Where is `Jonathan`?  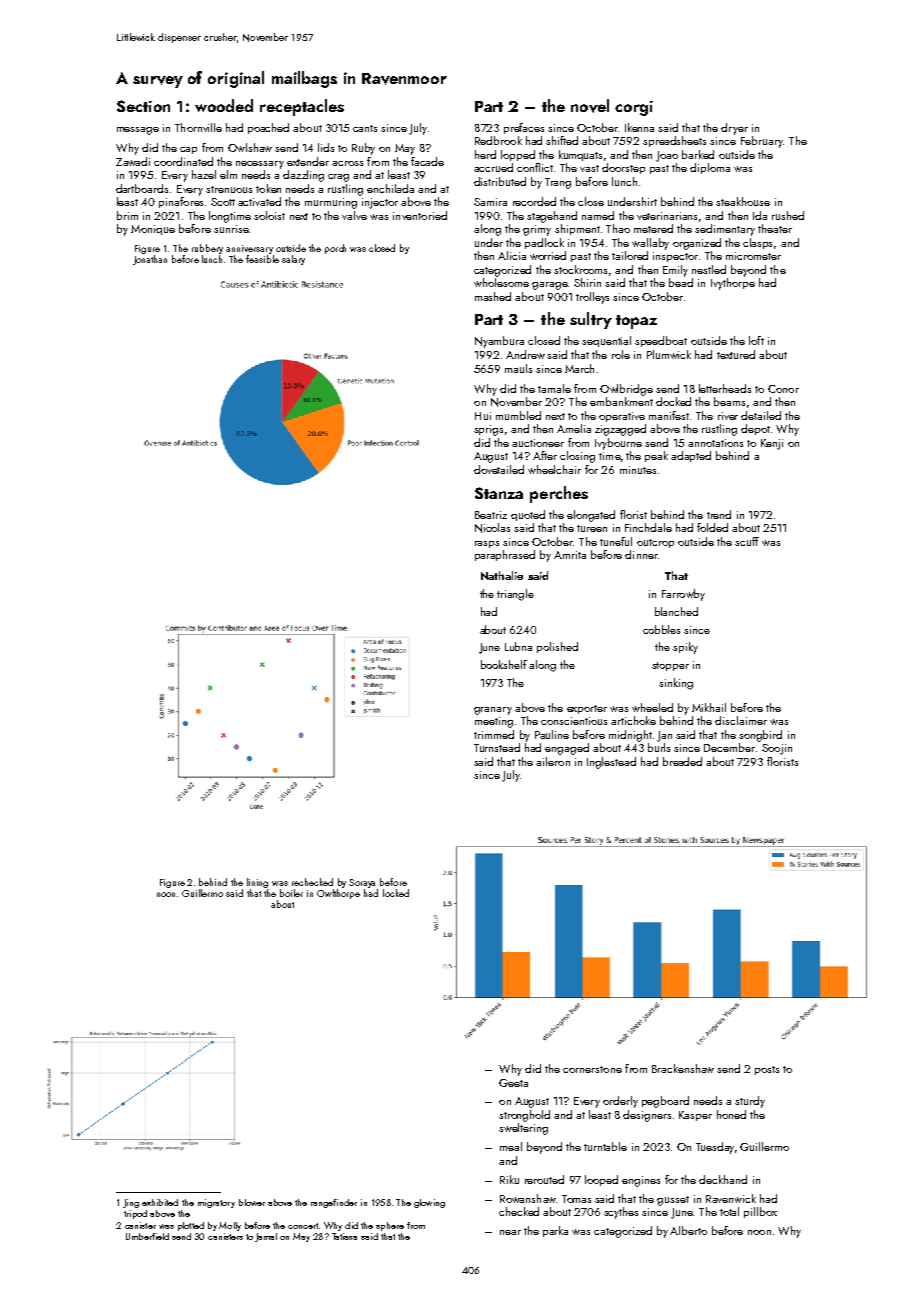
Jonathan is located at coordinates (150, 260).
